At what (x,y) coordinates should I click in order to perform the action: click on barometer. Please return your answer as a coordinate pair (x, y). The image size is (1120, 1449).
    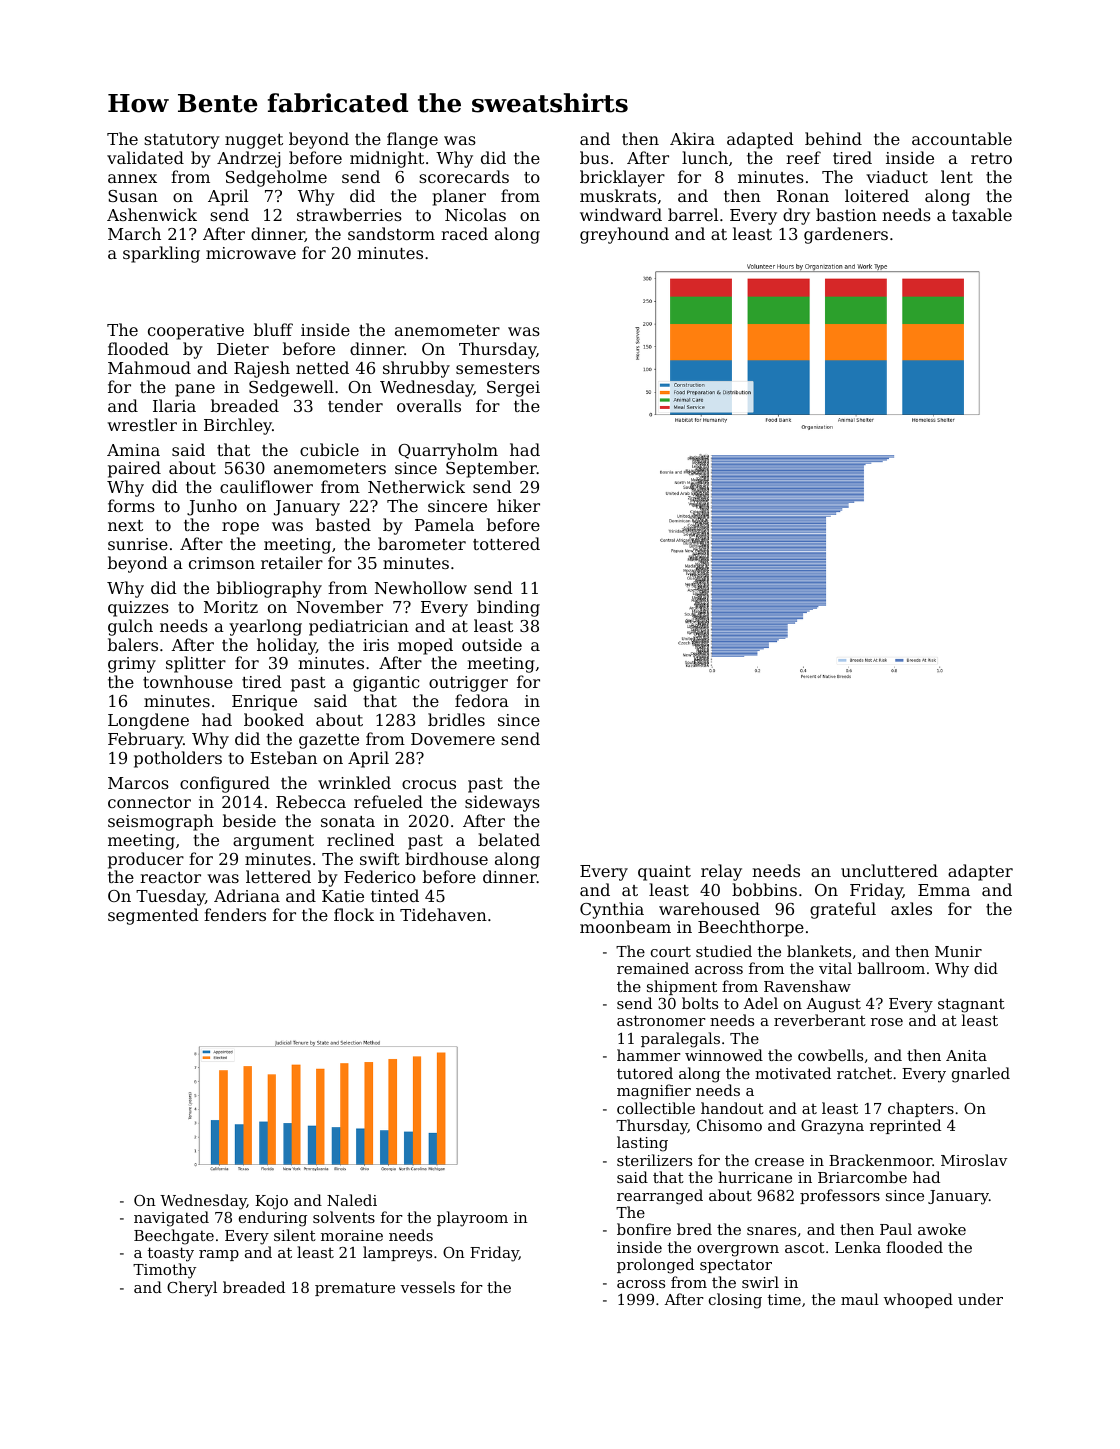
    Looking at the image, I should click on (422, 543).
